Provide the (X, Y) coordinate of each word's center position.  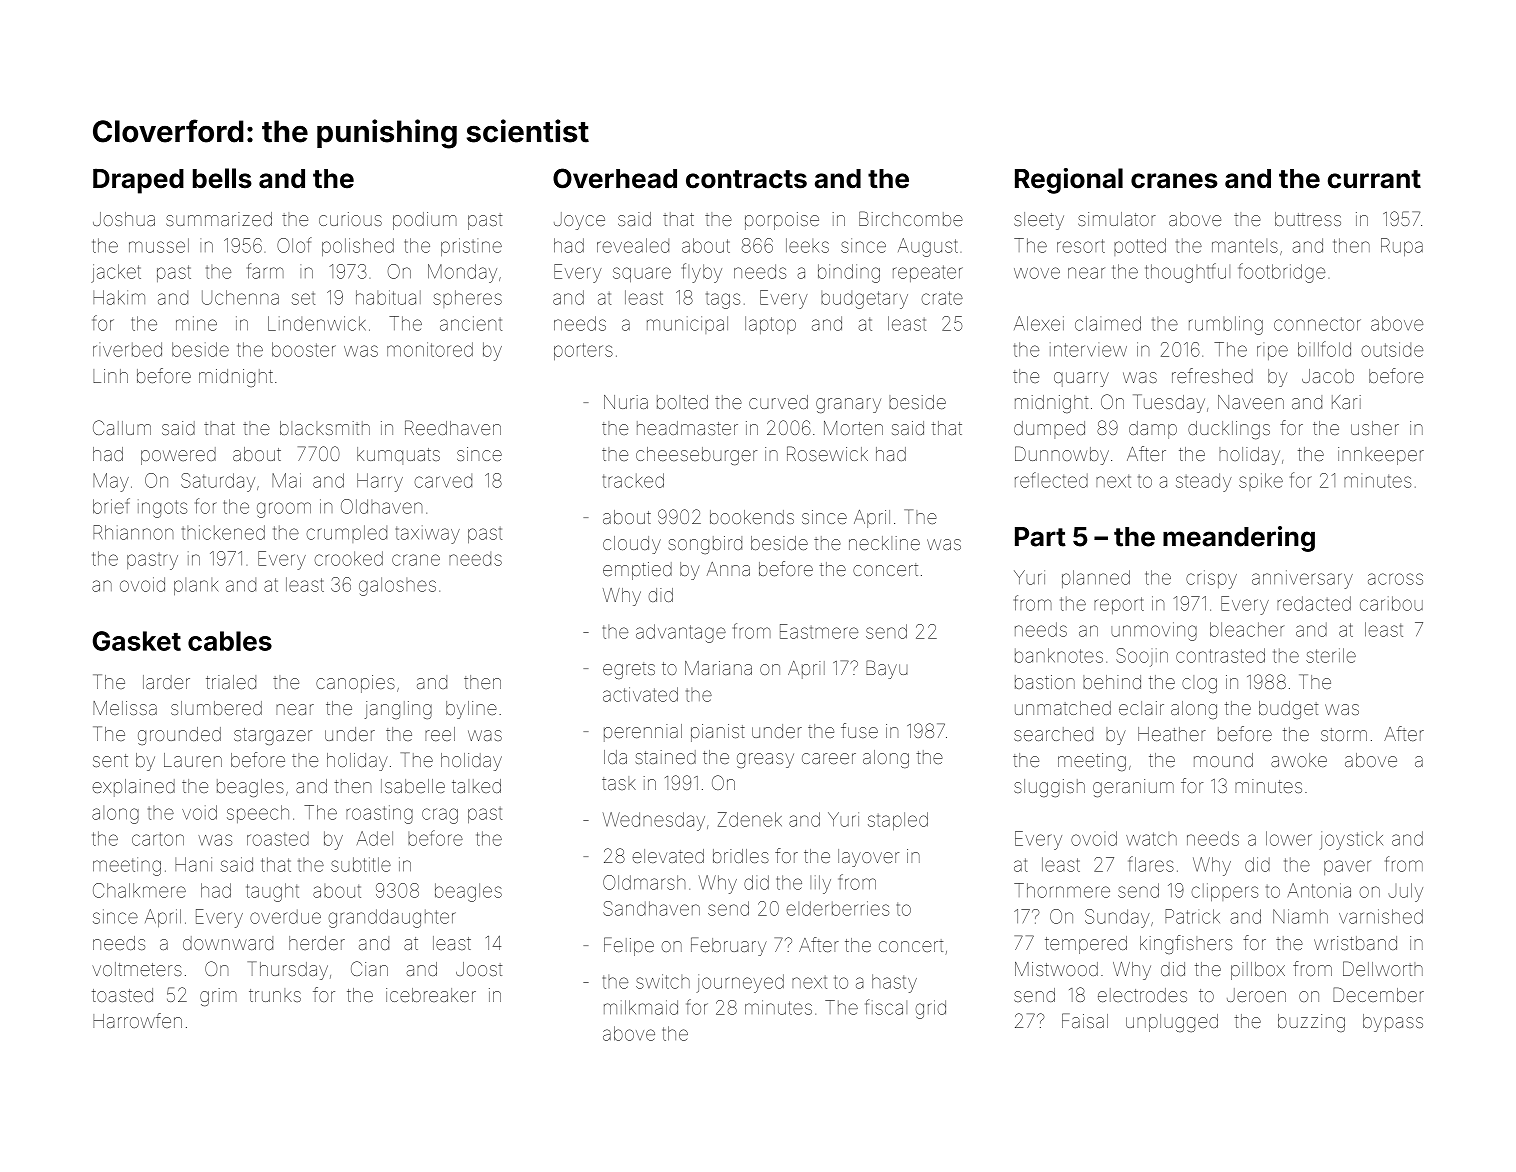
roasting (379, 814)
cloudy (632, 545)
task (619, 783)
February (729, 946)
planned (1096, 579)
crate (942, 298)
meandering (1239, 539)
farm (266, 271)
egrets (629, 670)
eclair (1141, 708)
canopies (355, 684)
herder (317, 943)
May (111, 482)
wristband (1355, 943)
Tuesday (1169, 403)
